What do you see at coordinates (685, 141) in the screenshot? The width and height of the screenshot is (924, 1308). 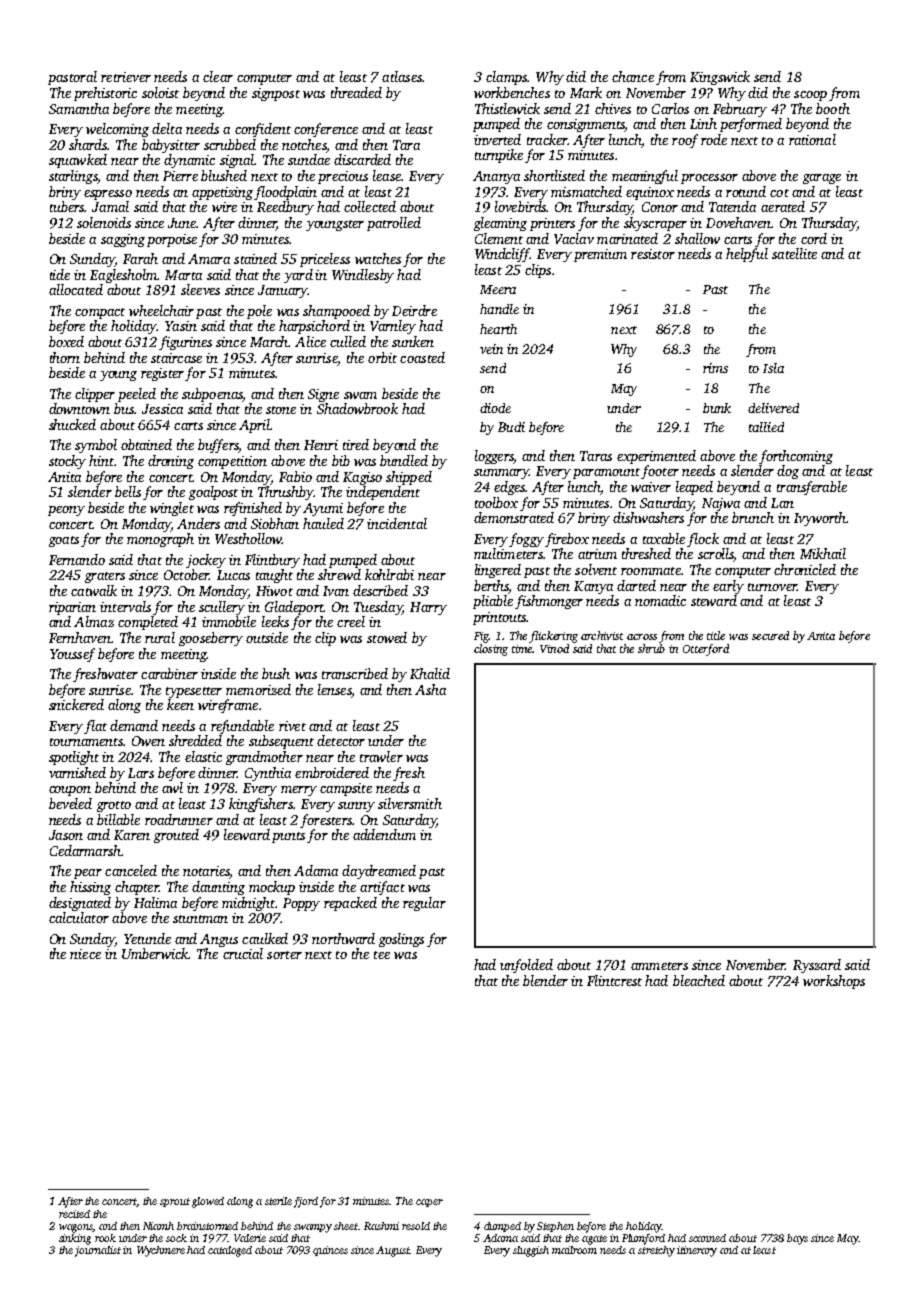 I see `roof` at bounding box center [685, 141].
